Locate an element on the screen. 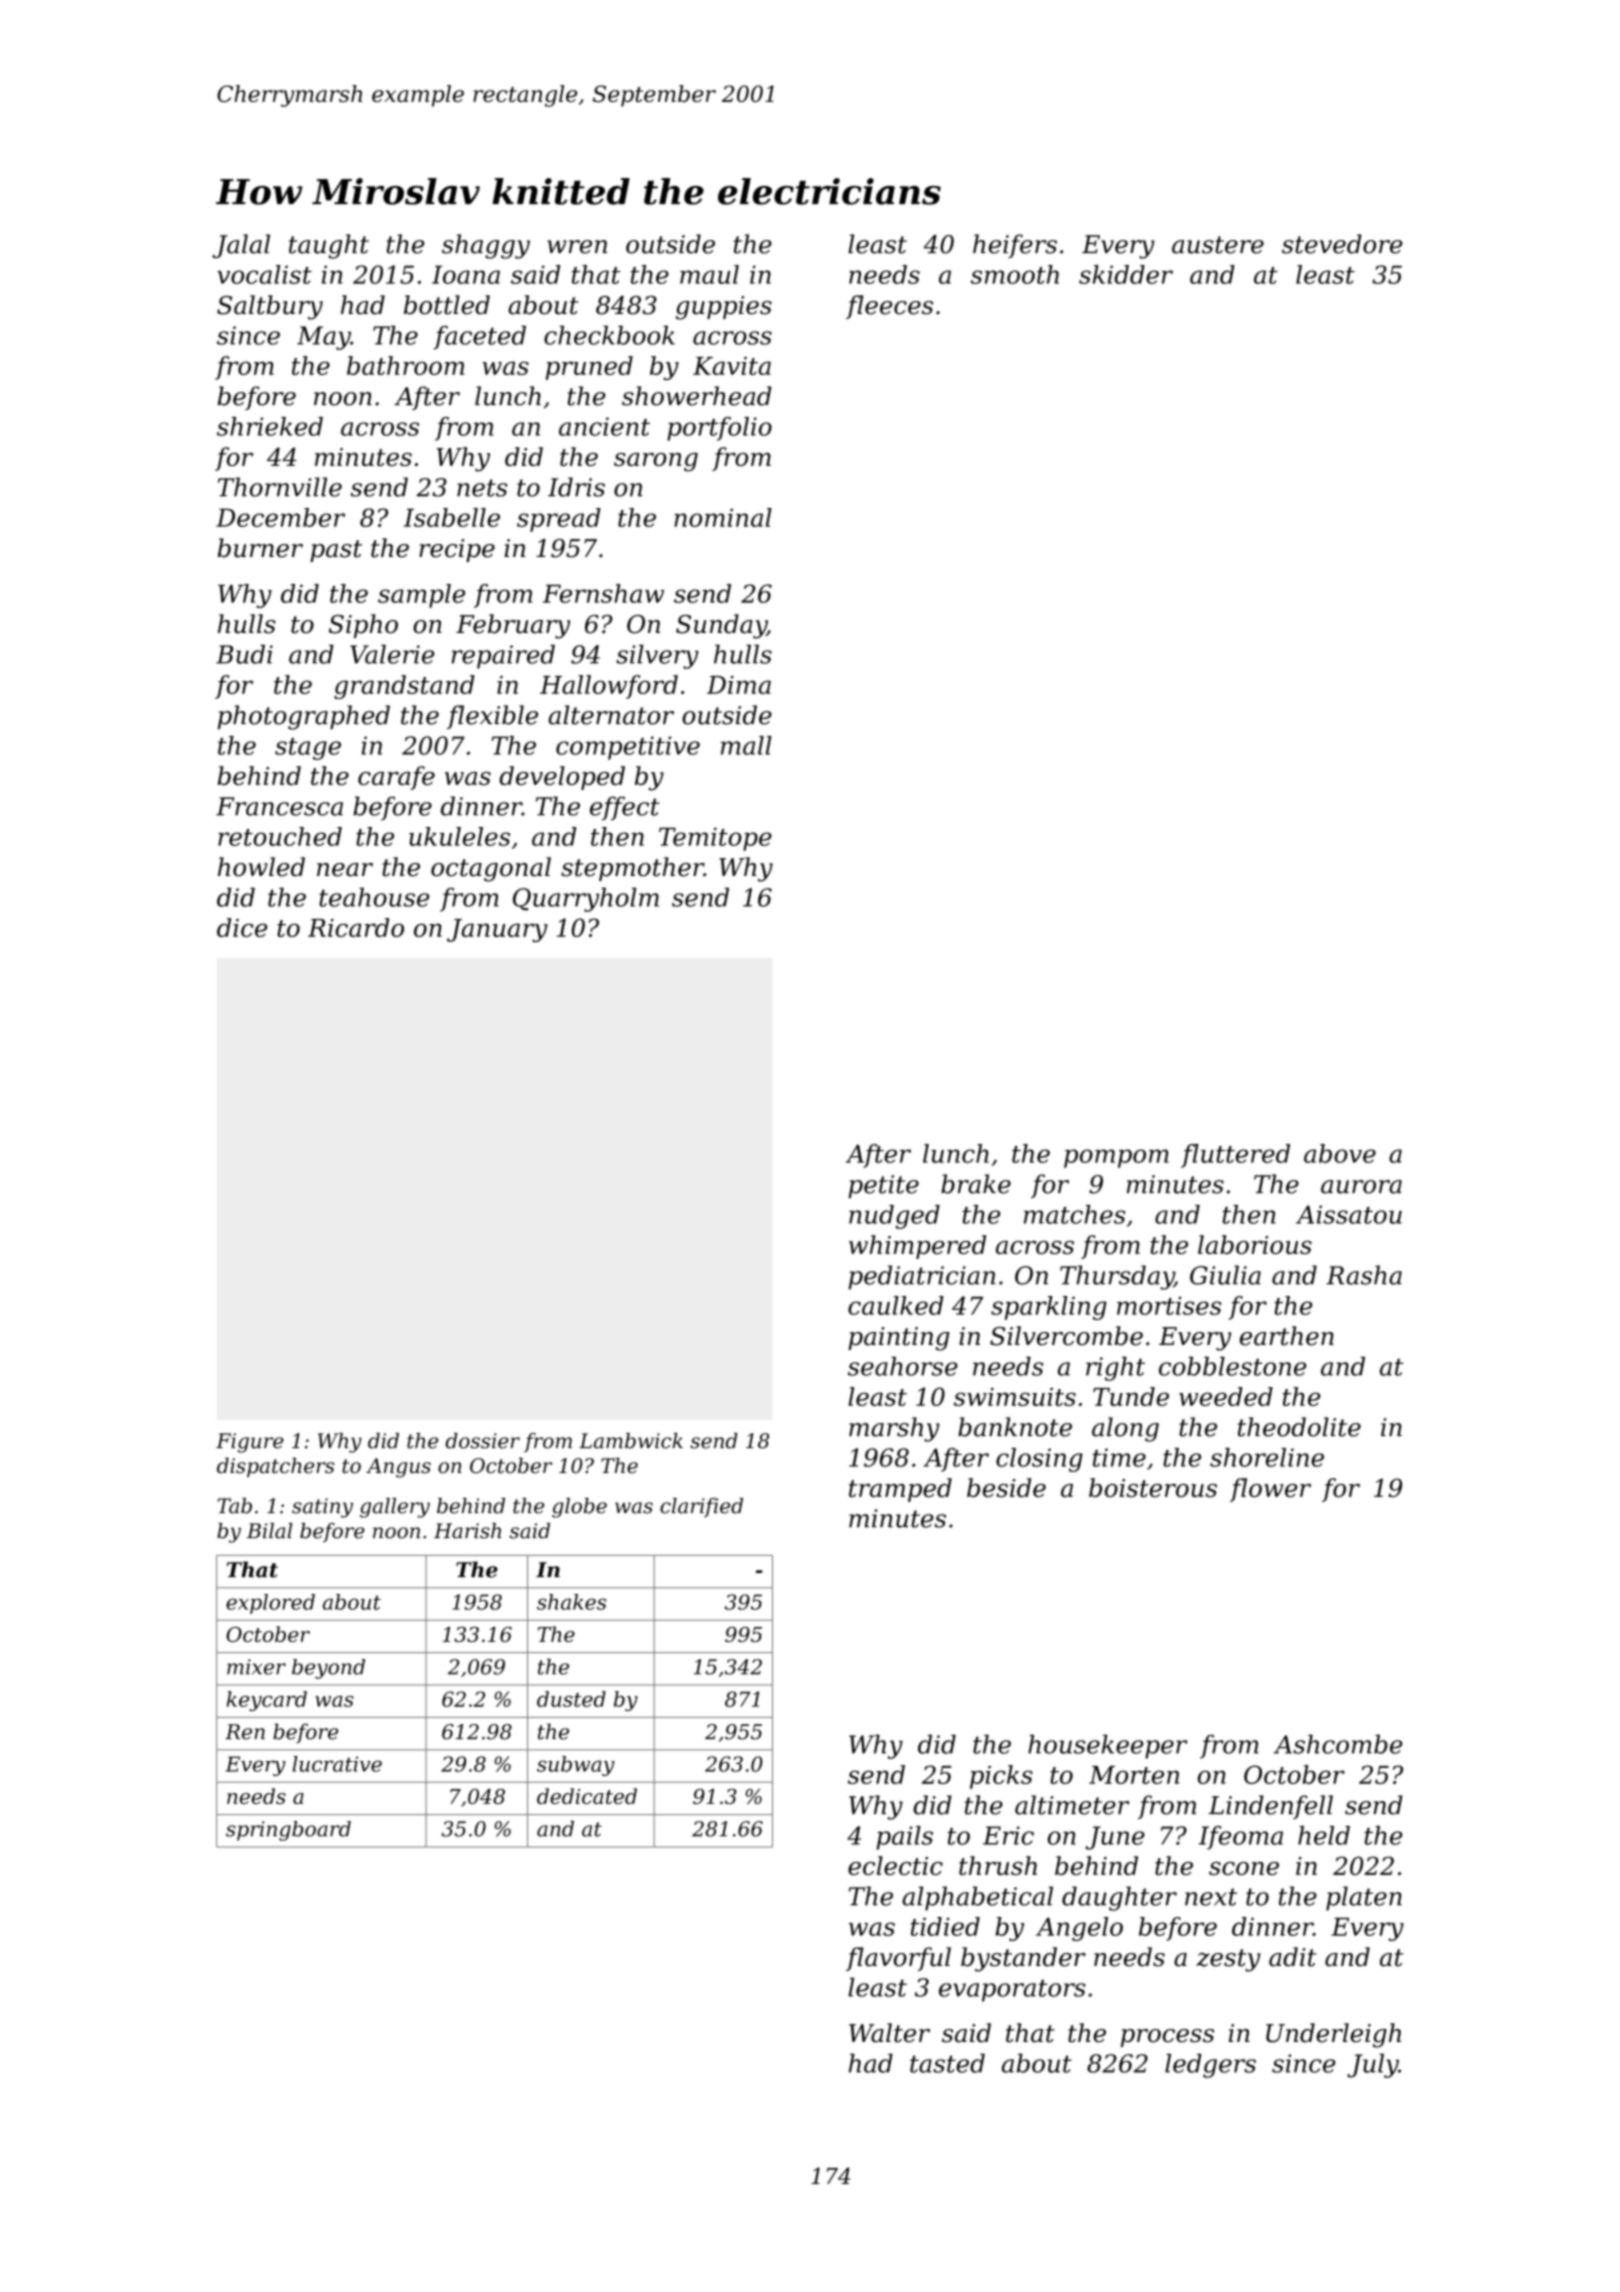 The height and width of the screenshot is (2292, 1620). May is located at coordinates (324, 338).
